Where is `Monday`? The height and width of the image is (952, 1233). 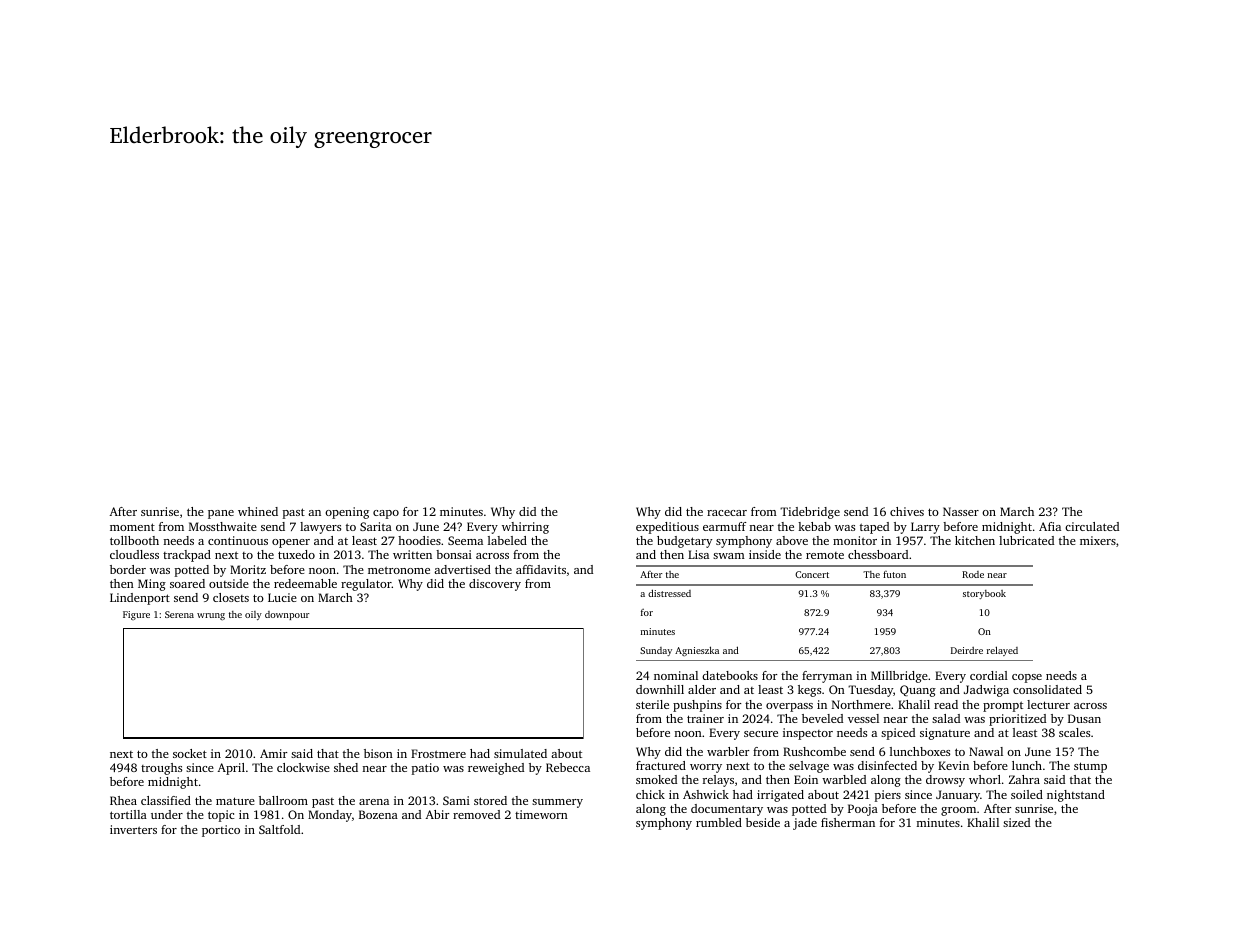 Monday is located at coordinates (330, 816).
